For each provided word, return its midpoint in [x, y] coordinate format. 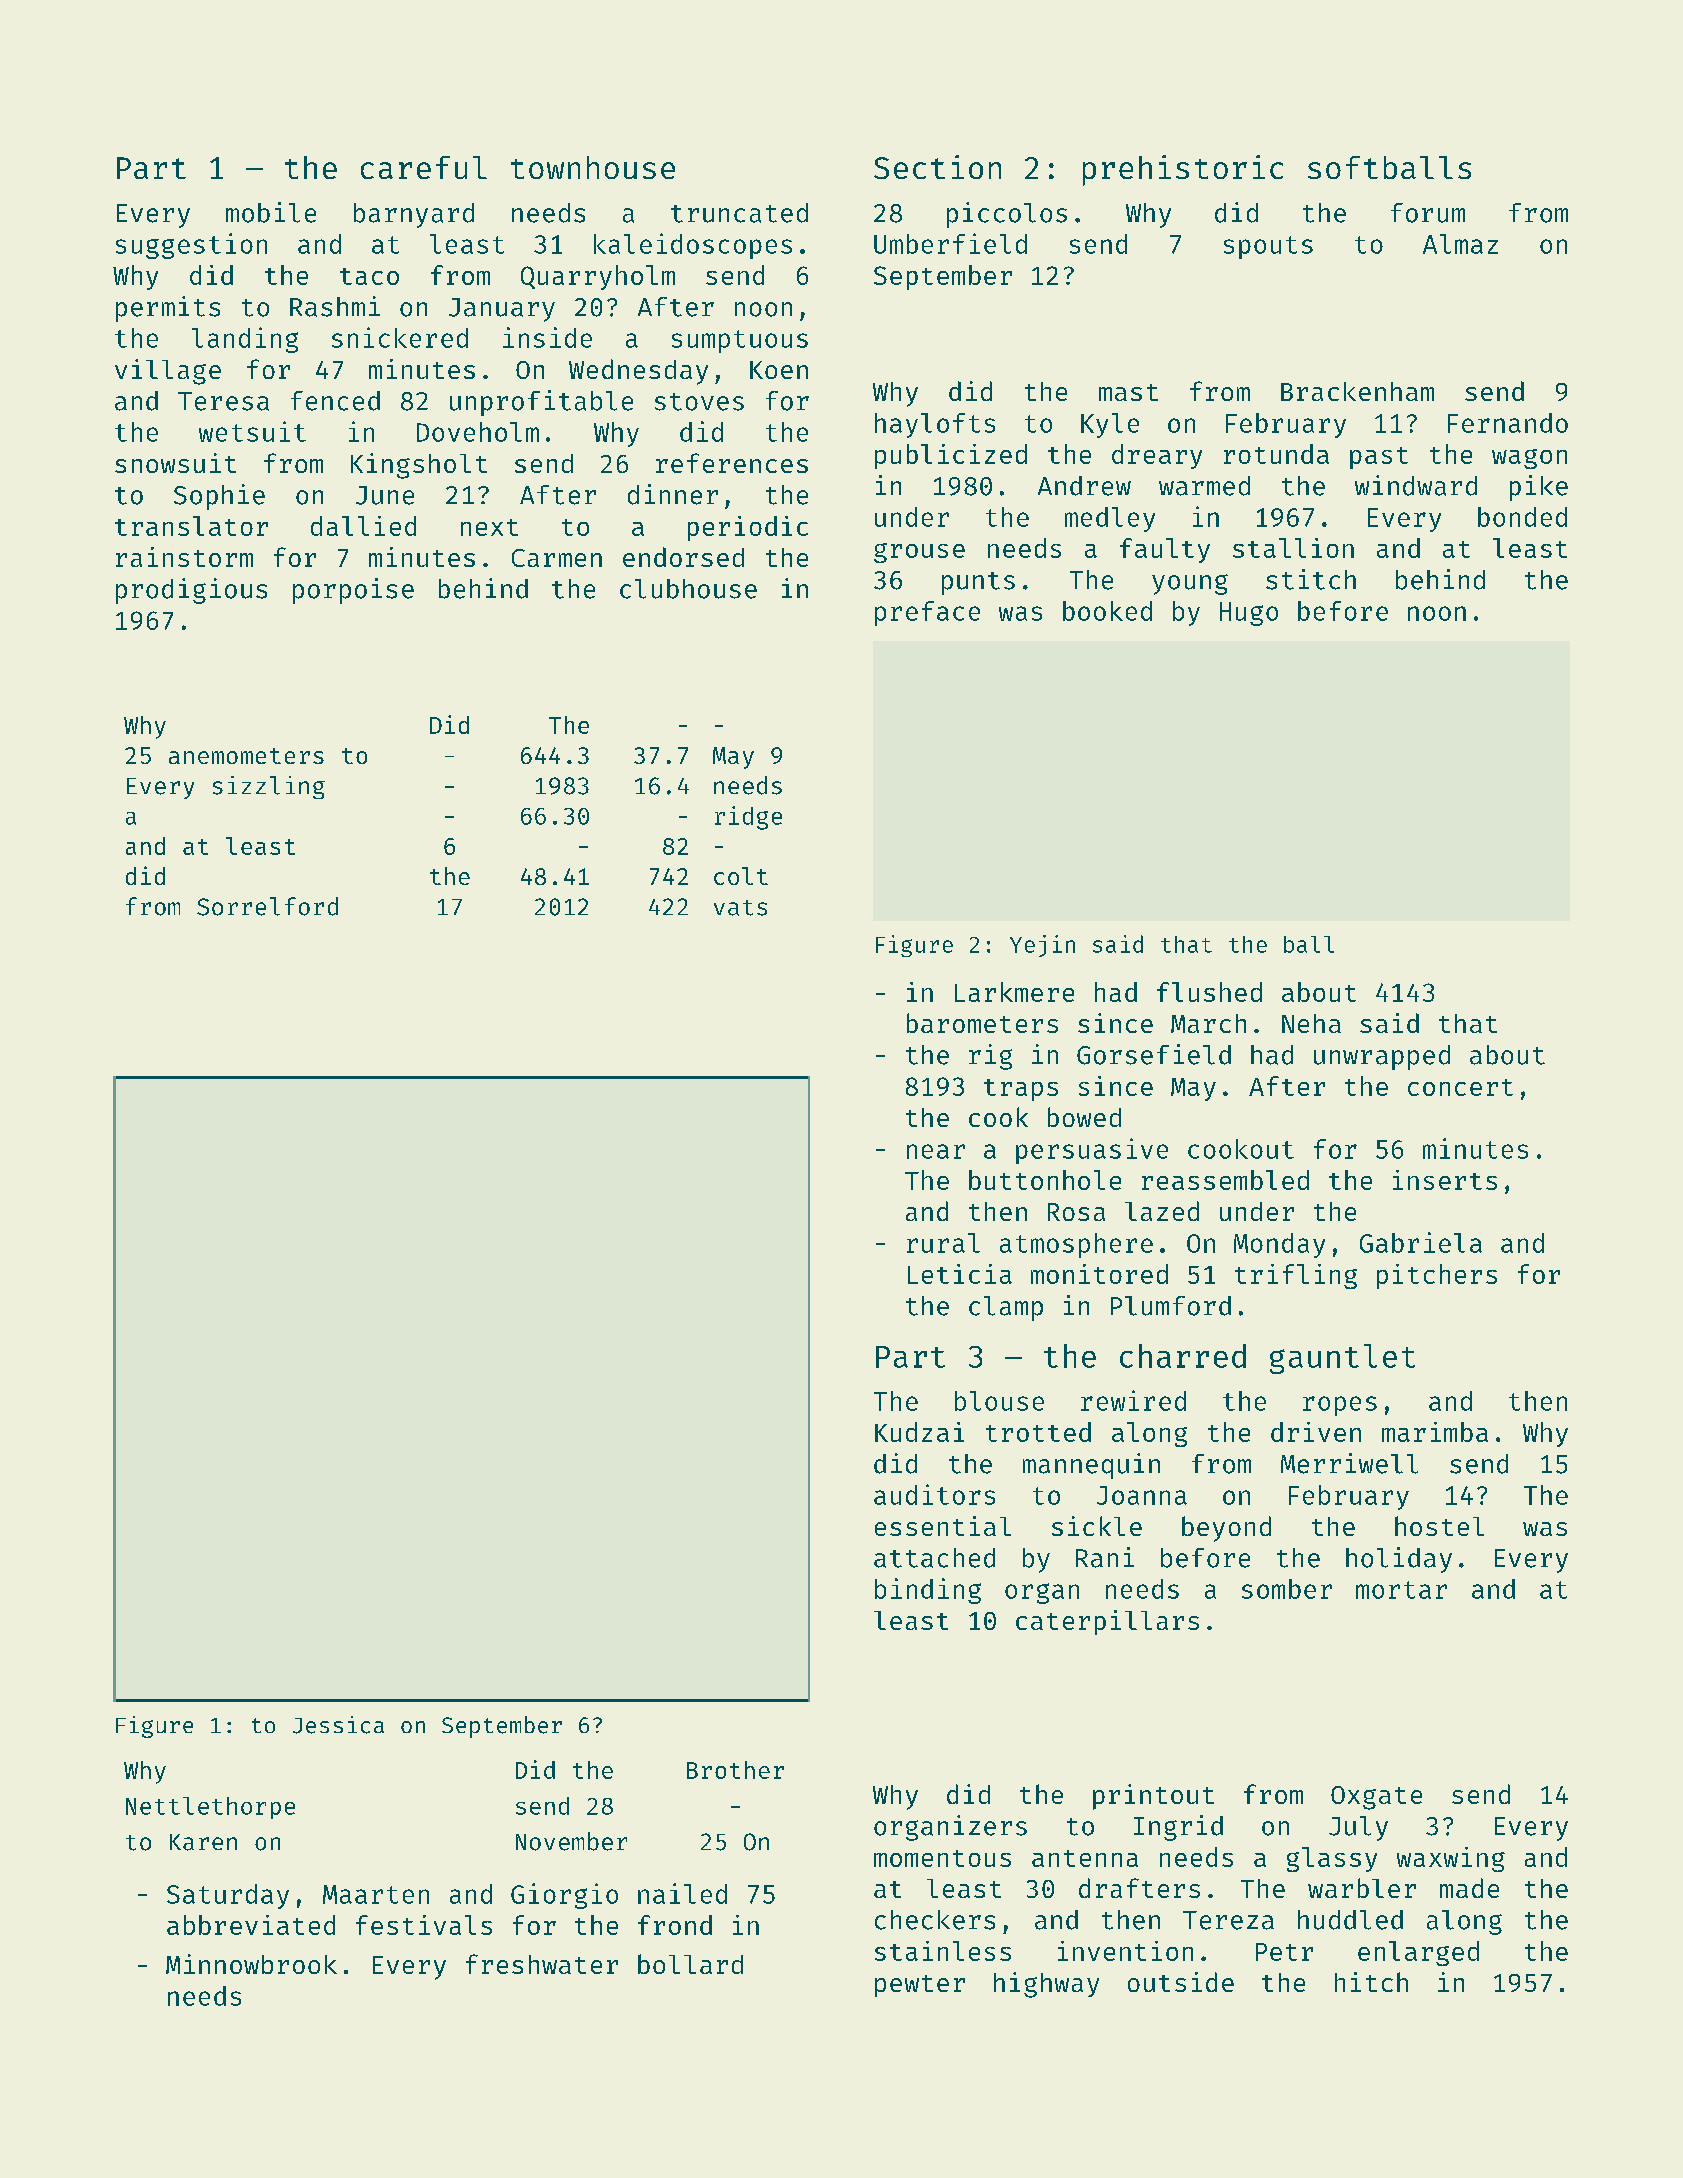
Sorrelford [267, 906]
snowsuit [175, 463]
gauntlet [1342, 1359]
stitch [1311, 579]
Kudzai [919, 1432]
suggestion [191, 246]
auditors [934, 1494]
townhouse [593, 167]
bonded [1522, 517]
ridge [748, 818]
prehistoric [1183, 170]
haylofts [935, 425]
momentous [942, 1858]
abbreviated [251, 1925]
